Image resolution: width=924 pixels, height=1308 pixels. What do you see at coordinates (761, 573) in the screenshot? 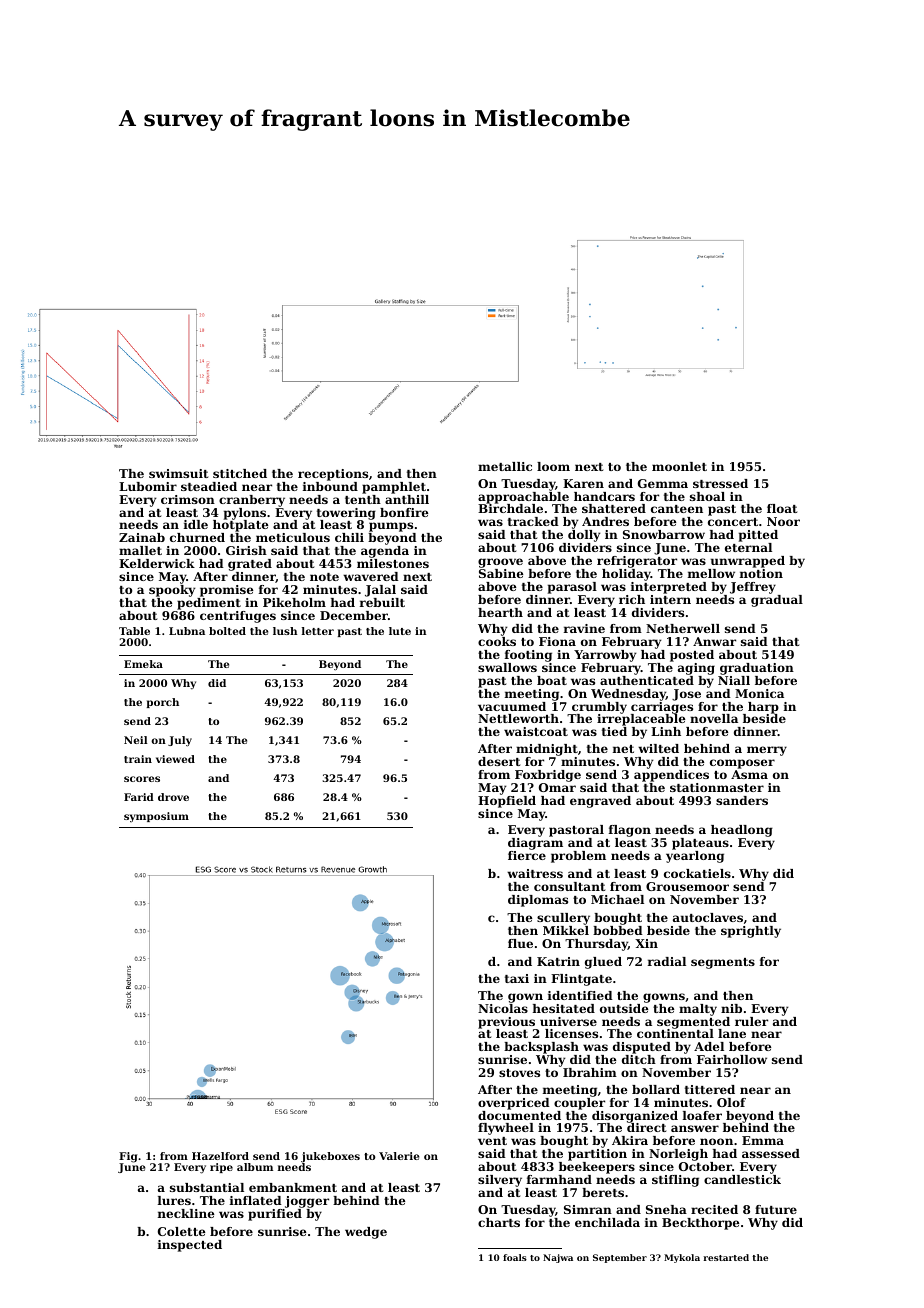
I see `notion` at bounding box center [761, 573].
